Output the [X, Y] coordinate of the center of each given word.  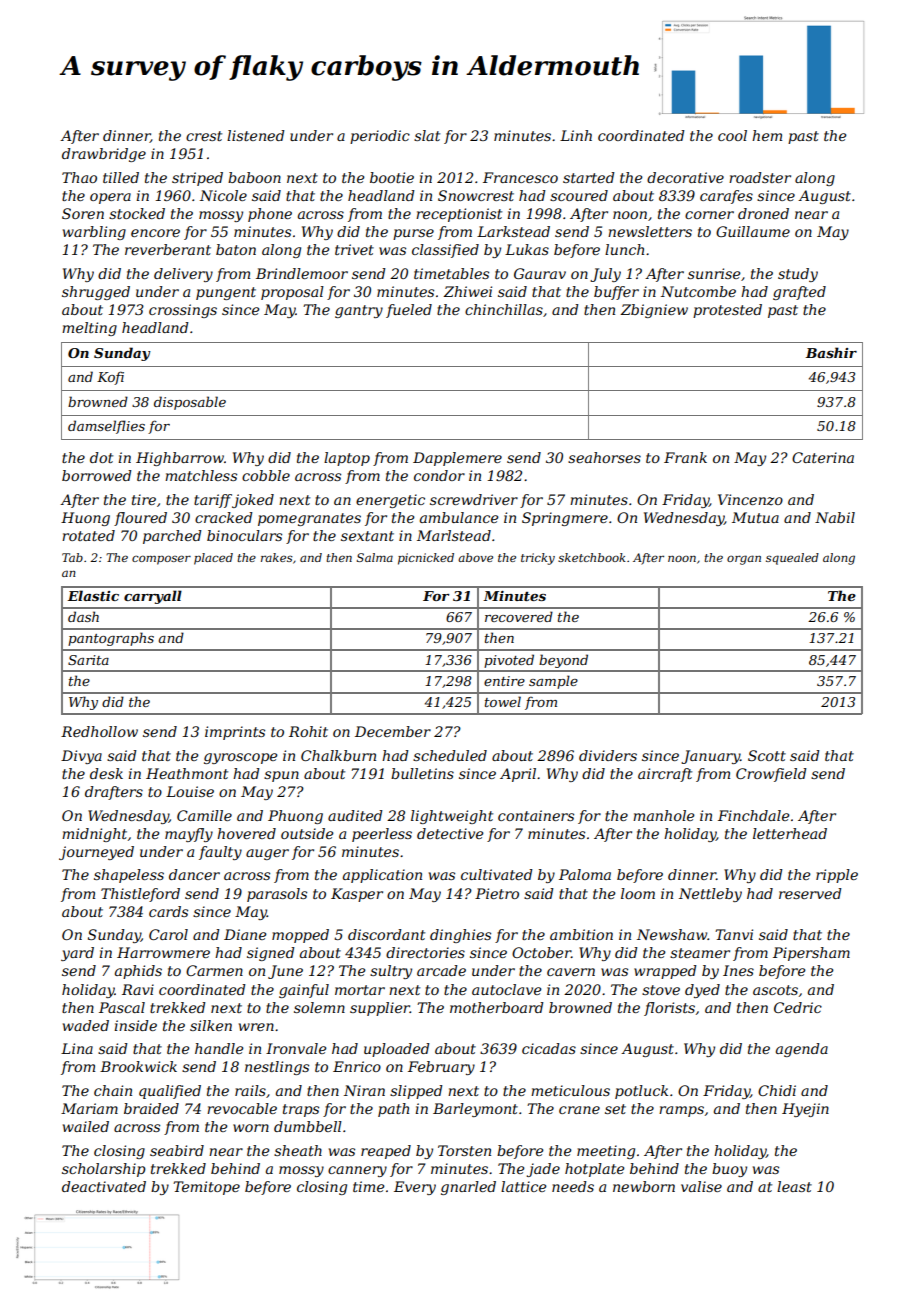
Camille [204, 815]
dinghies [460, 936]
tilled [121, 177]
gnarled [468, 1188]
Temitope [206, 1188]
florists [669, 1009]
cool [732, 135]
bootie [392, 177]
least [794, 1186]
